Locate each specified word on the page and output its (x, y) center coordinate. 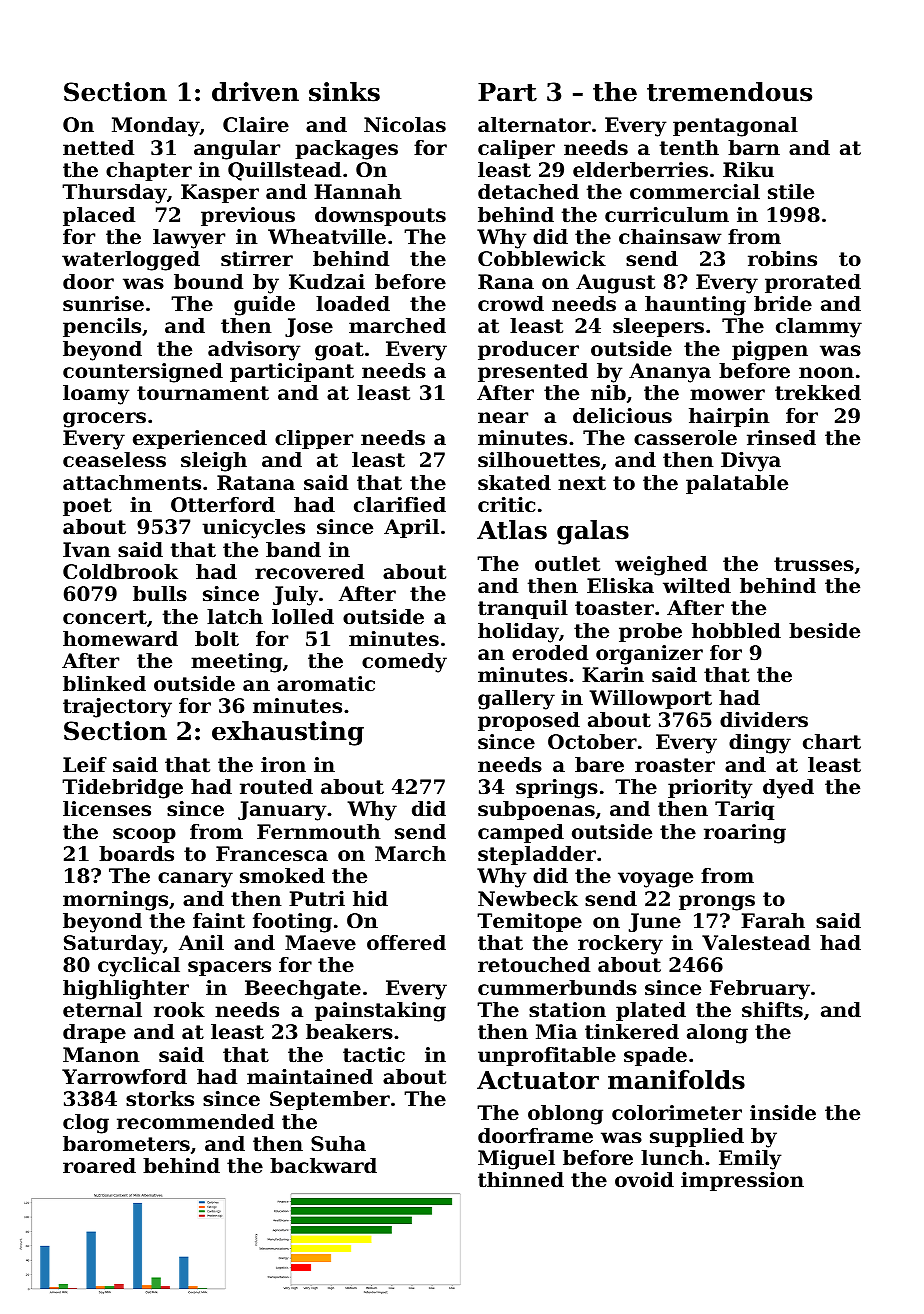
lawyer (189, 239)
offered (406, 943)
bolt (217, 639)
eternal (102, 1010)
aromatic (326, 684)
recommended (195, 1122)
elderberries (640, 170)
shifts (772, 1010)
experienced (200, 439)
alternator (534, 125)
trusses (814, 564)
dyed (788, 789)
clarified (400, 505)
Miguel (516, 1160)
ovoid (644, 1180)
